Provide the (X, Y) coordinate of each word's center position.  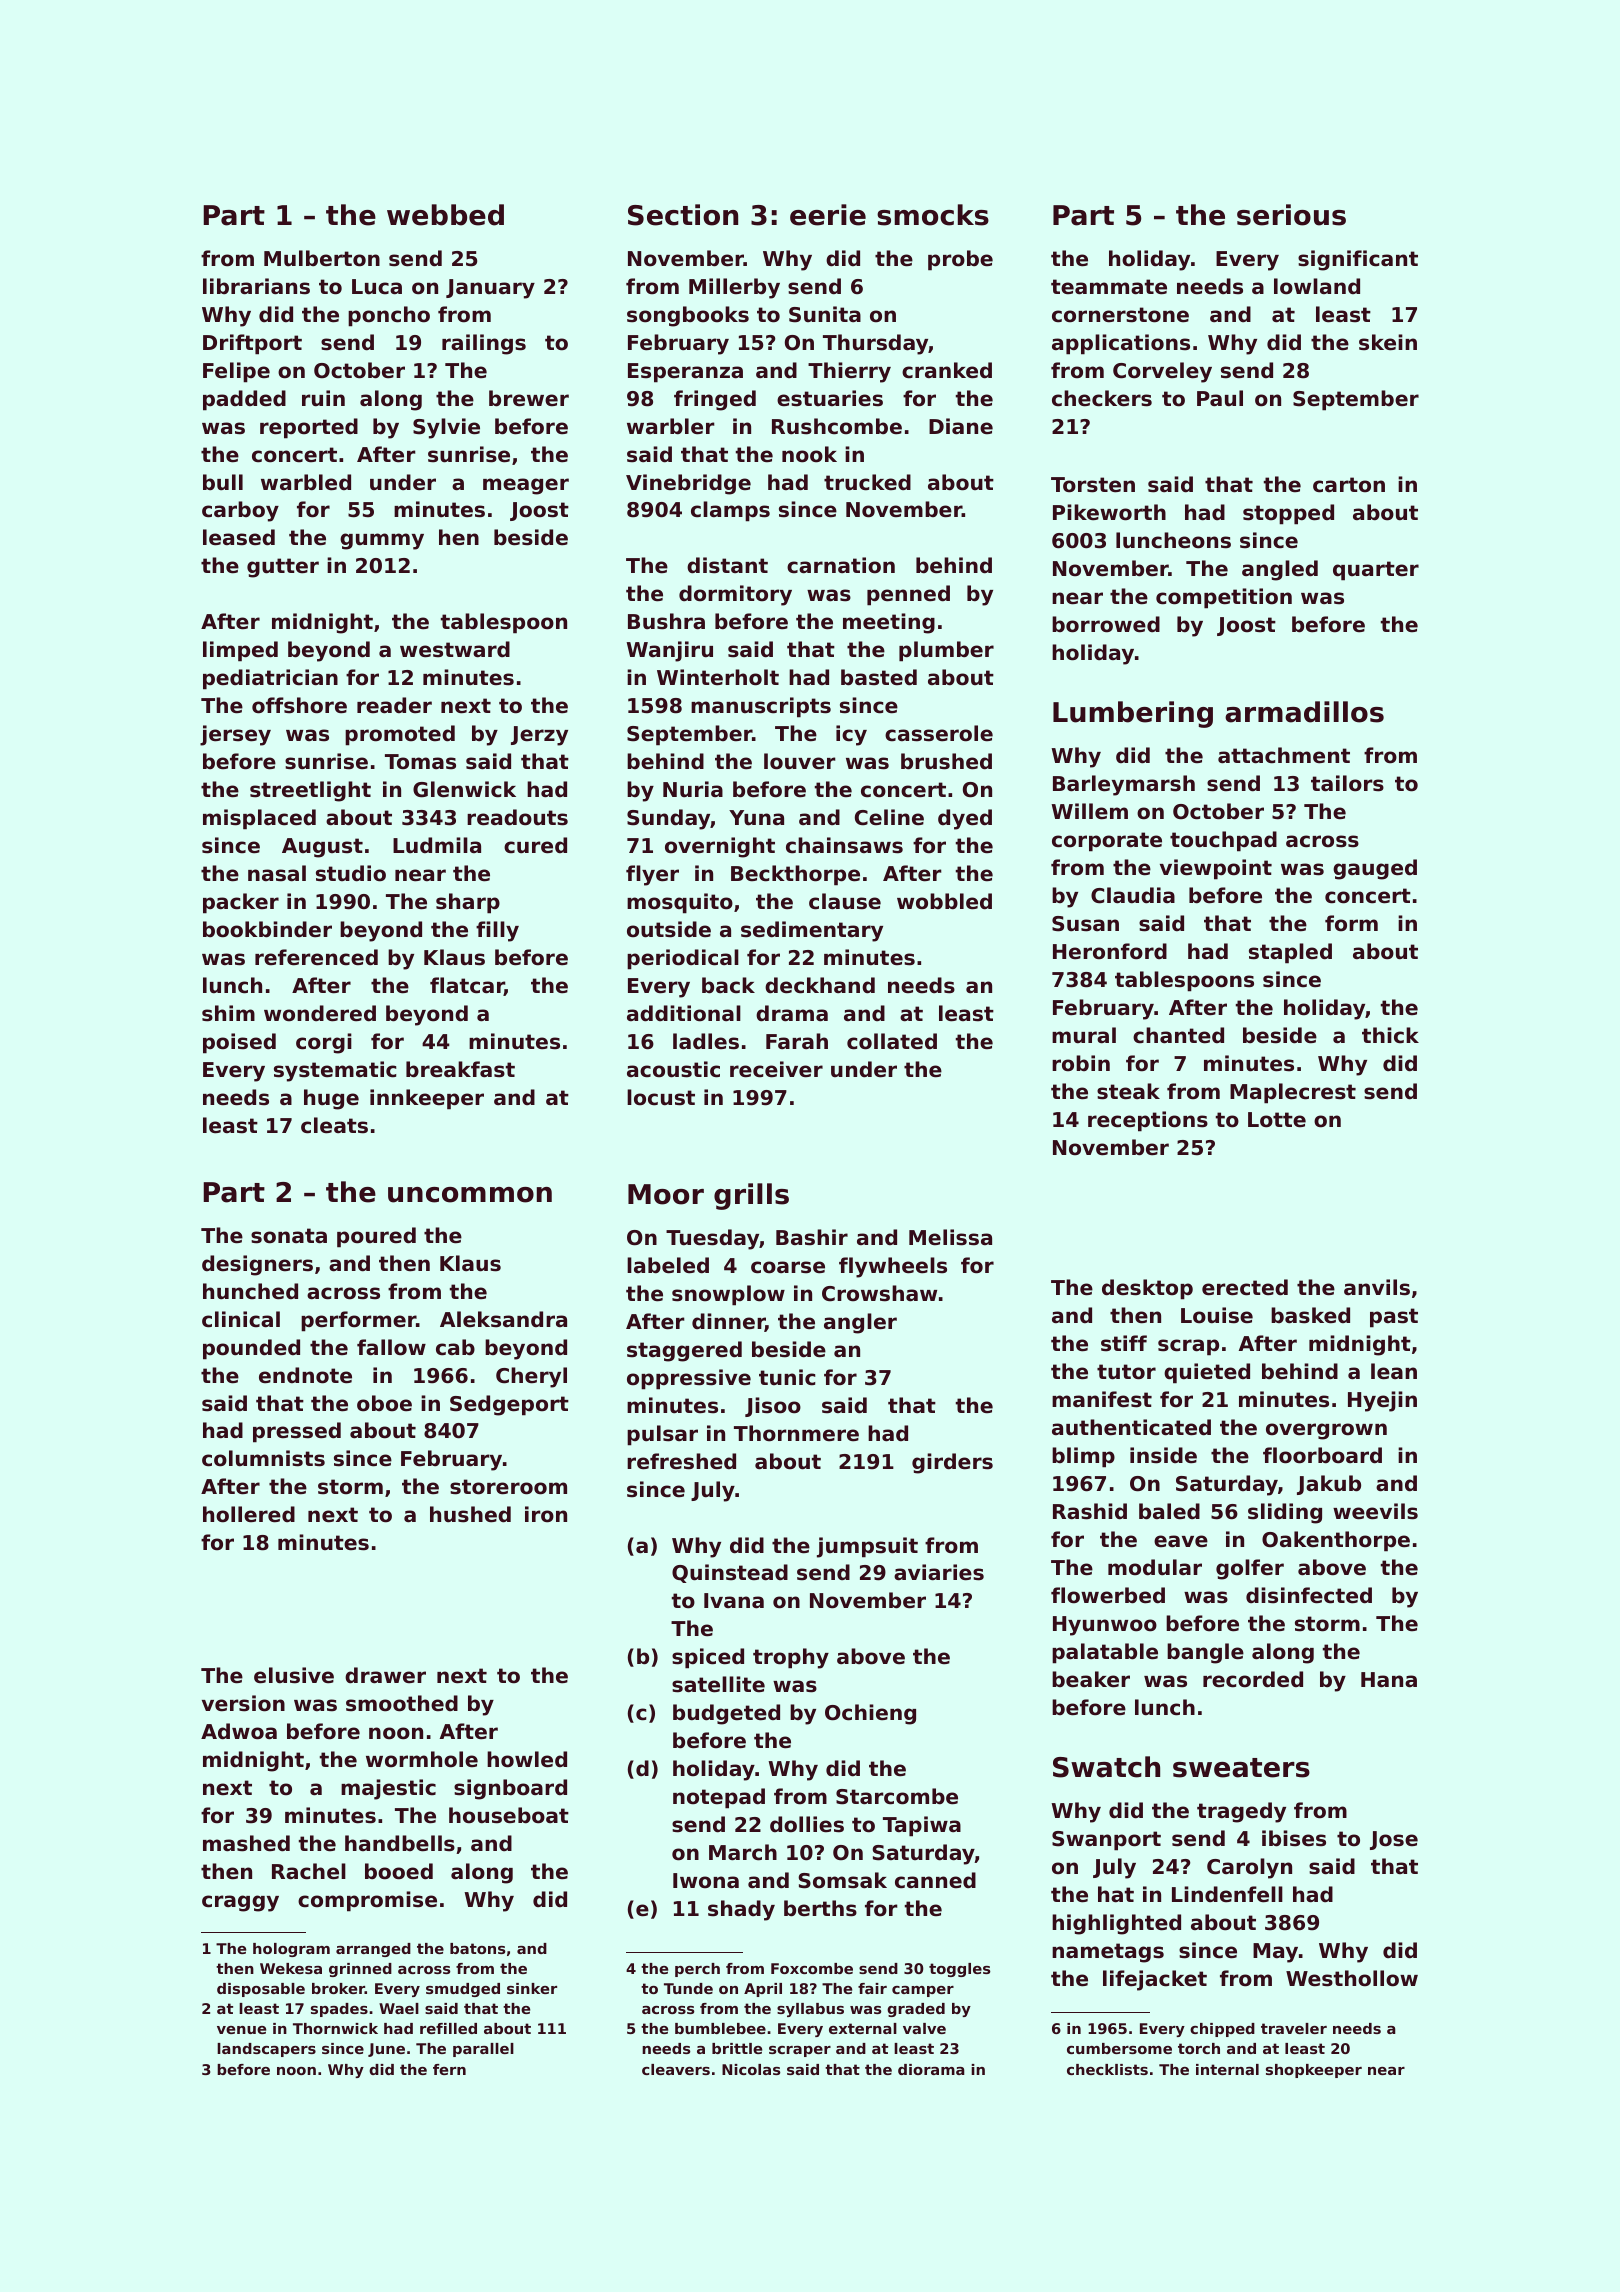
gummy (382, 541)
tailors (1347, 783)
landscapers (266, 2050)
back (728, 985)
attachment (1284, 755)
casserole (939, 733)
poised (239, 1043)
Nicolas (751, 2069)
